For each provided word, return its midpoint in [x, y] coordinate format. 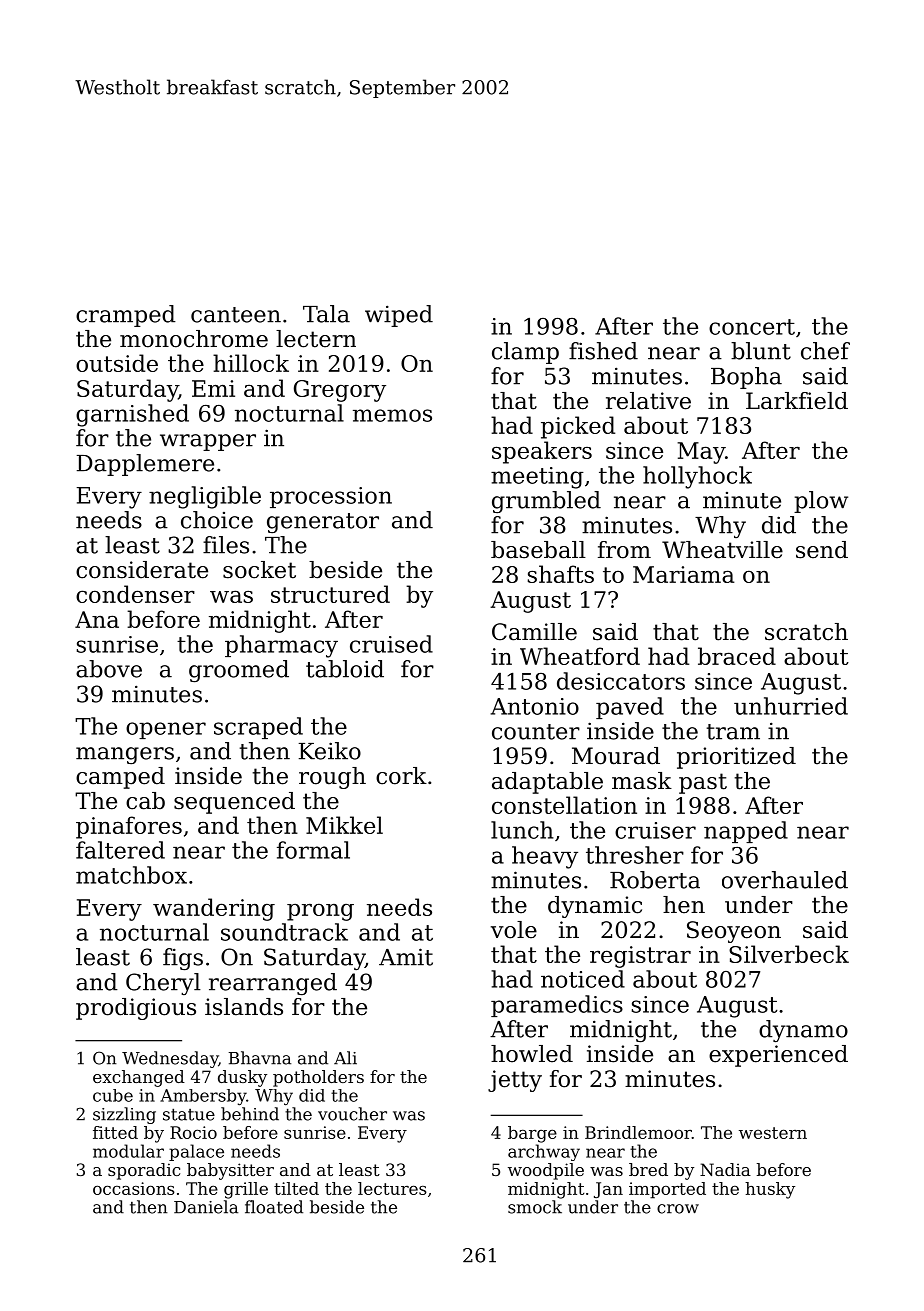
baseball [538, 550]
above [109, 669]
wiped [399, 316]
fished [603, 351]
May [701, 453]
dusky [242, 1078]
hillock [251, 363]
